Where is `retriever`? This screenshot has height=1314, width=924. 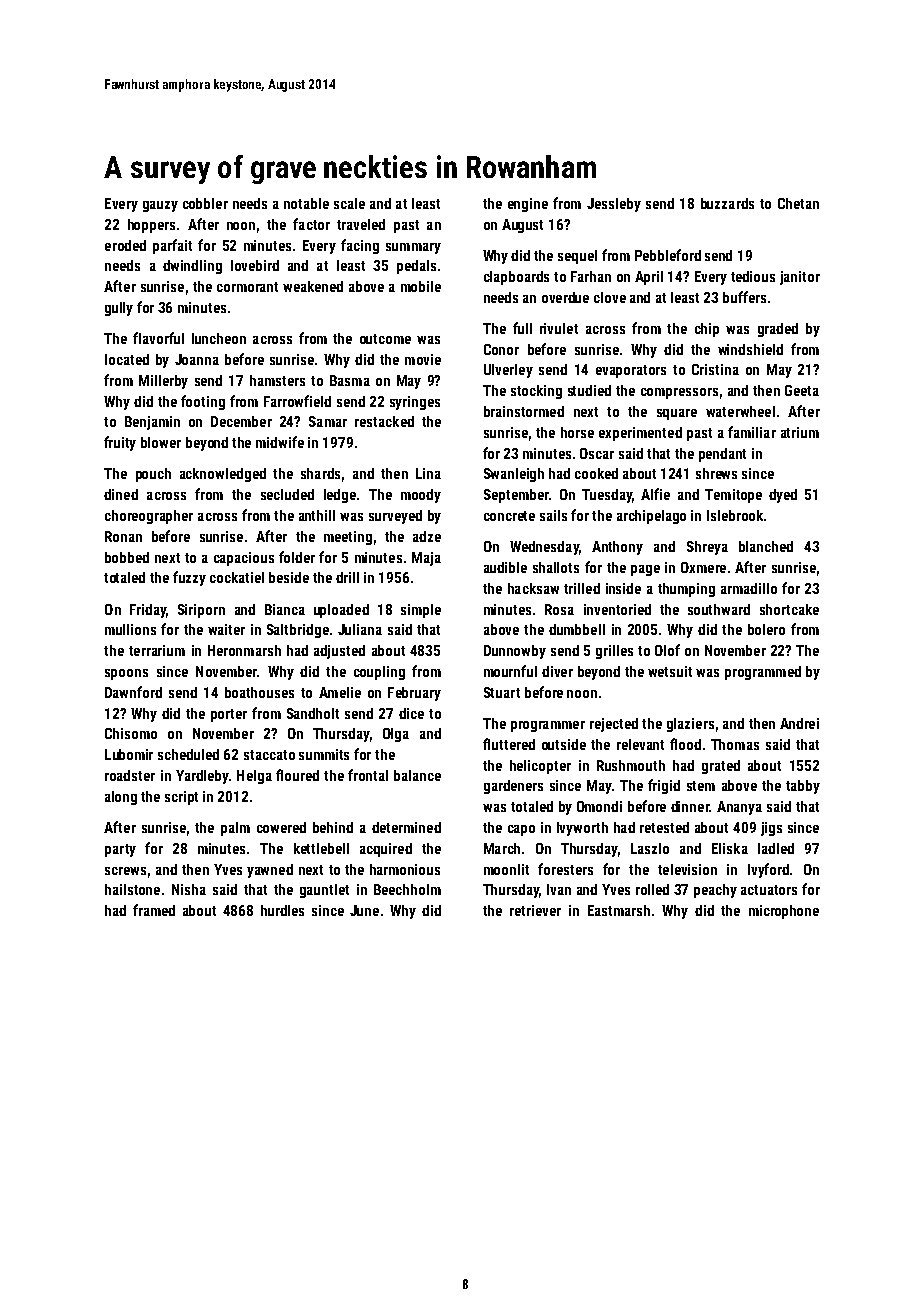
retriever is located at coordinates (535, 910).
